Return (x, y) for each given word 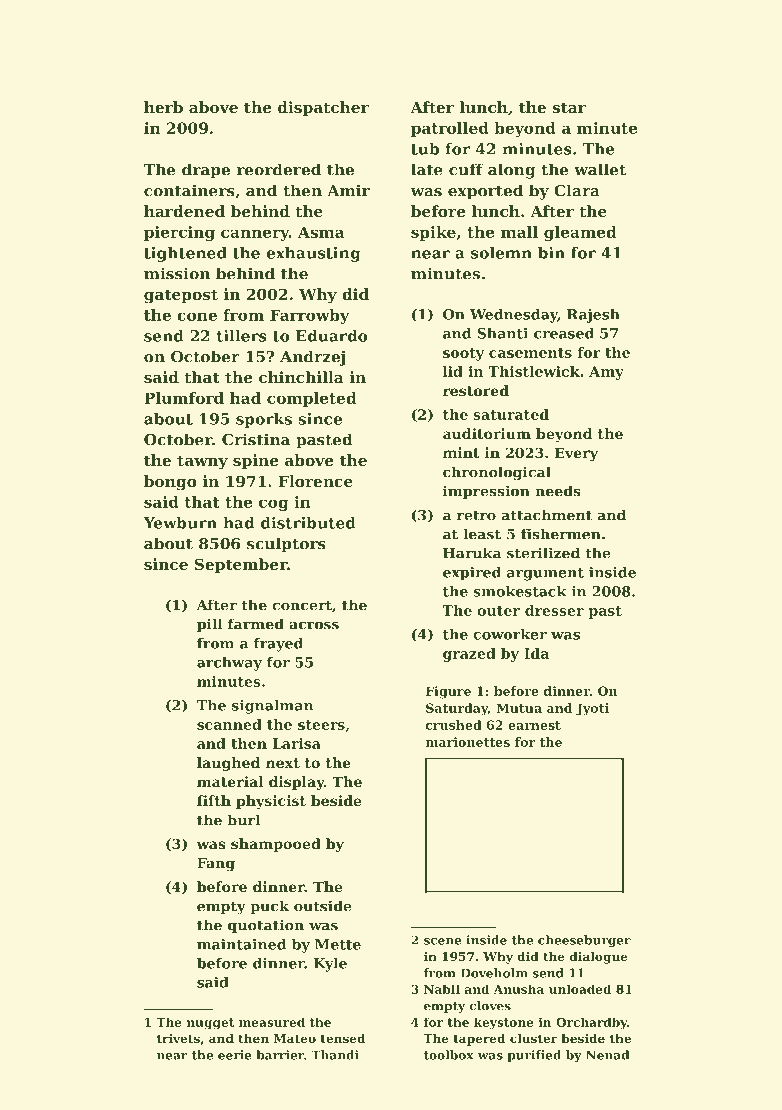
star (569, 107)
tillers (242, 336)
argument (545, 574)
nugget (210, 1024)
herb (163, 107)
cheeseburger (584, 941)
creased (564, 333)
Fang (216, 865)
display (296, 783)
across (314, 625)
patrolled (450, 129)
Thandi (335, 1055)
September (241, 565)
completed (312, 399)
